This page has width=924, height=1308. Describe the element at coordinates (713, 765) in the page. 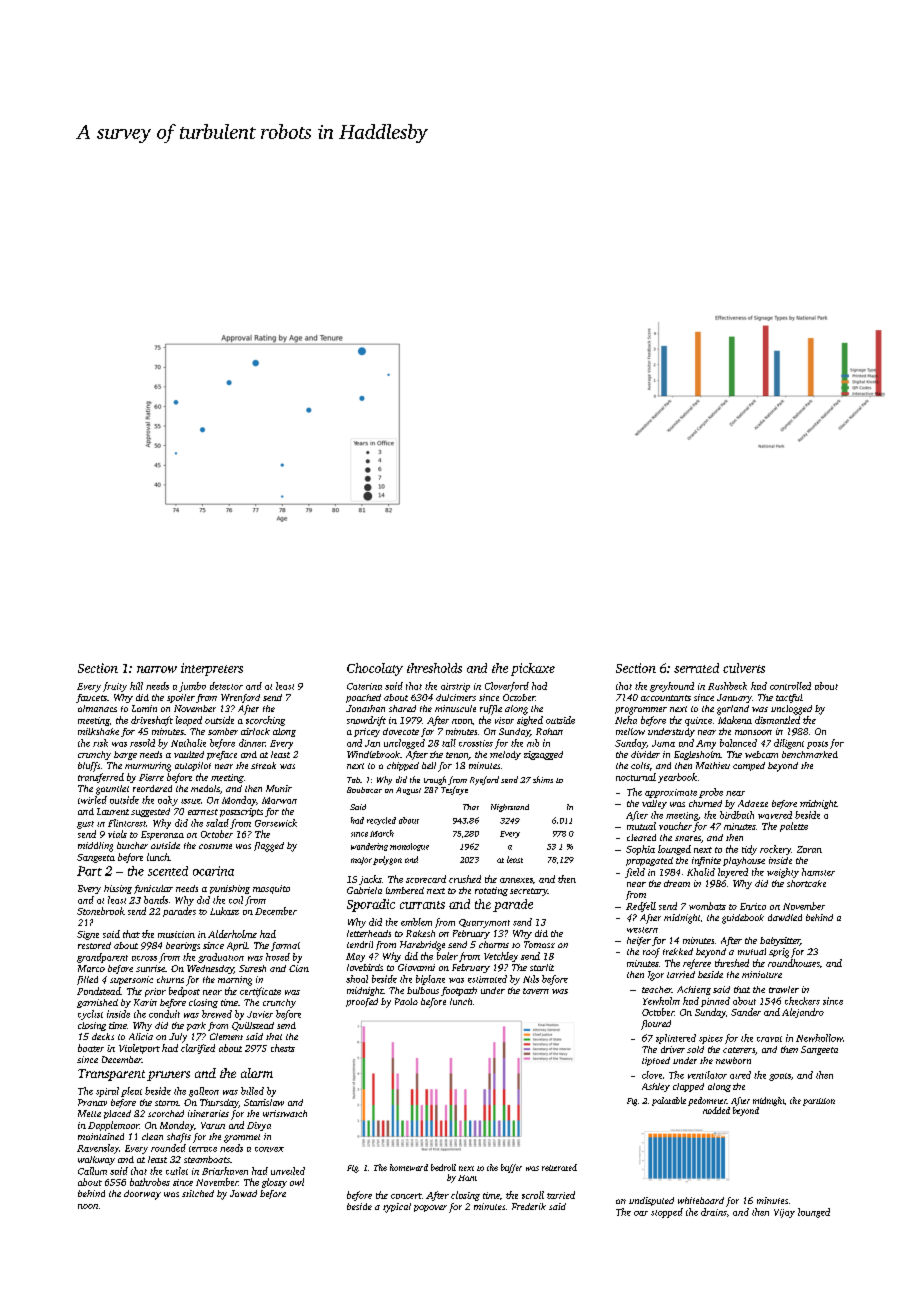

I see `Mathieu` at that location.
